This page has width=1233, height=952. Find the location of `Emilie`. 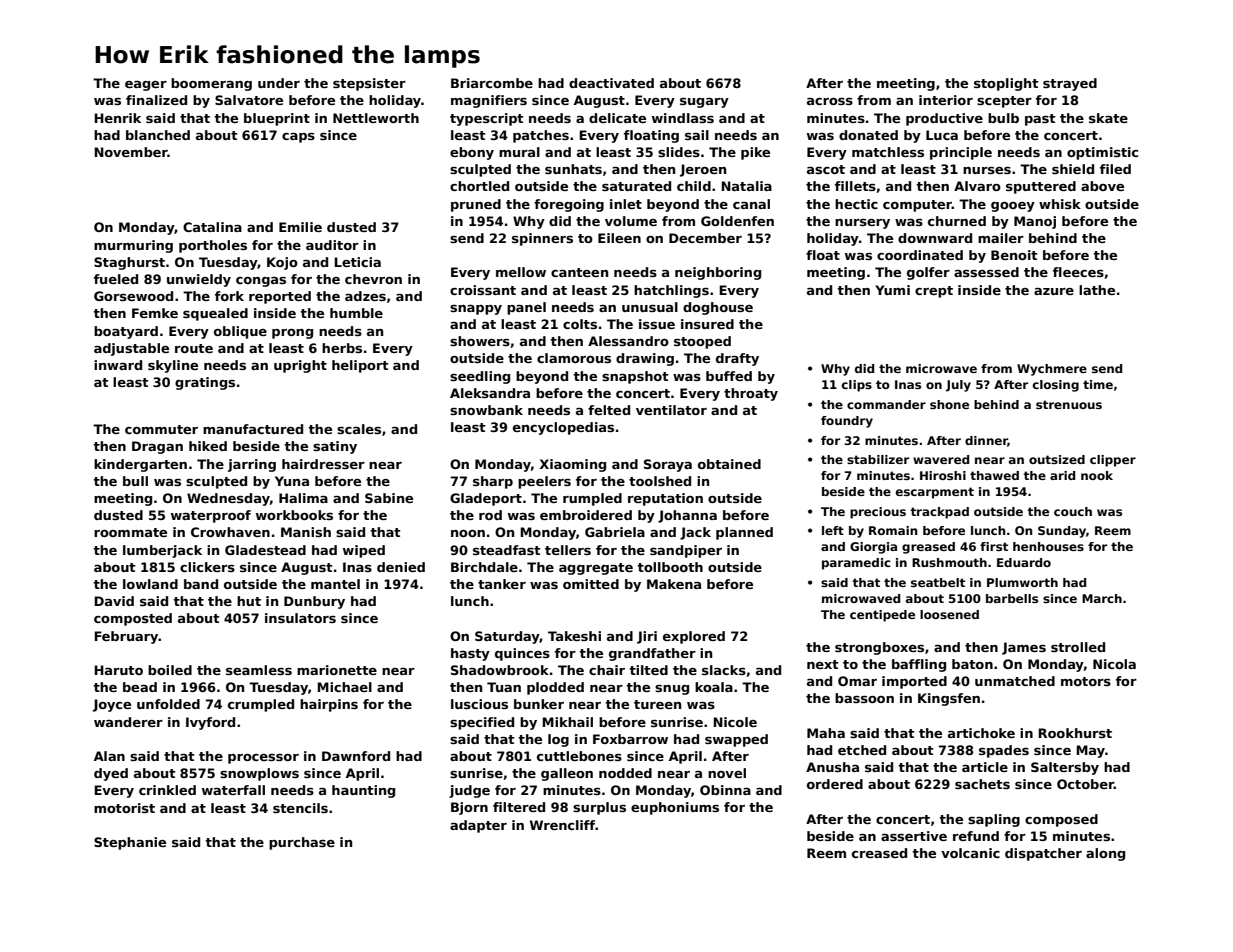

Emilie is located at coordinates (300, 227).
